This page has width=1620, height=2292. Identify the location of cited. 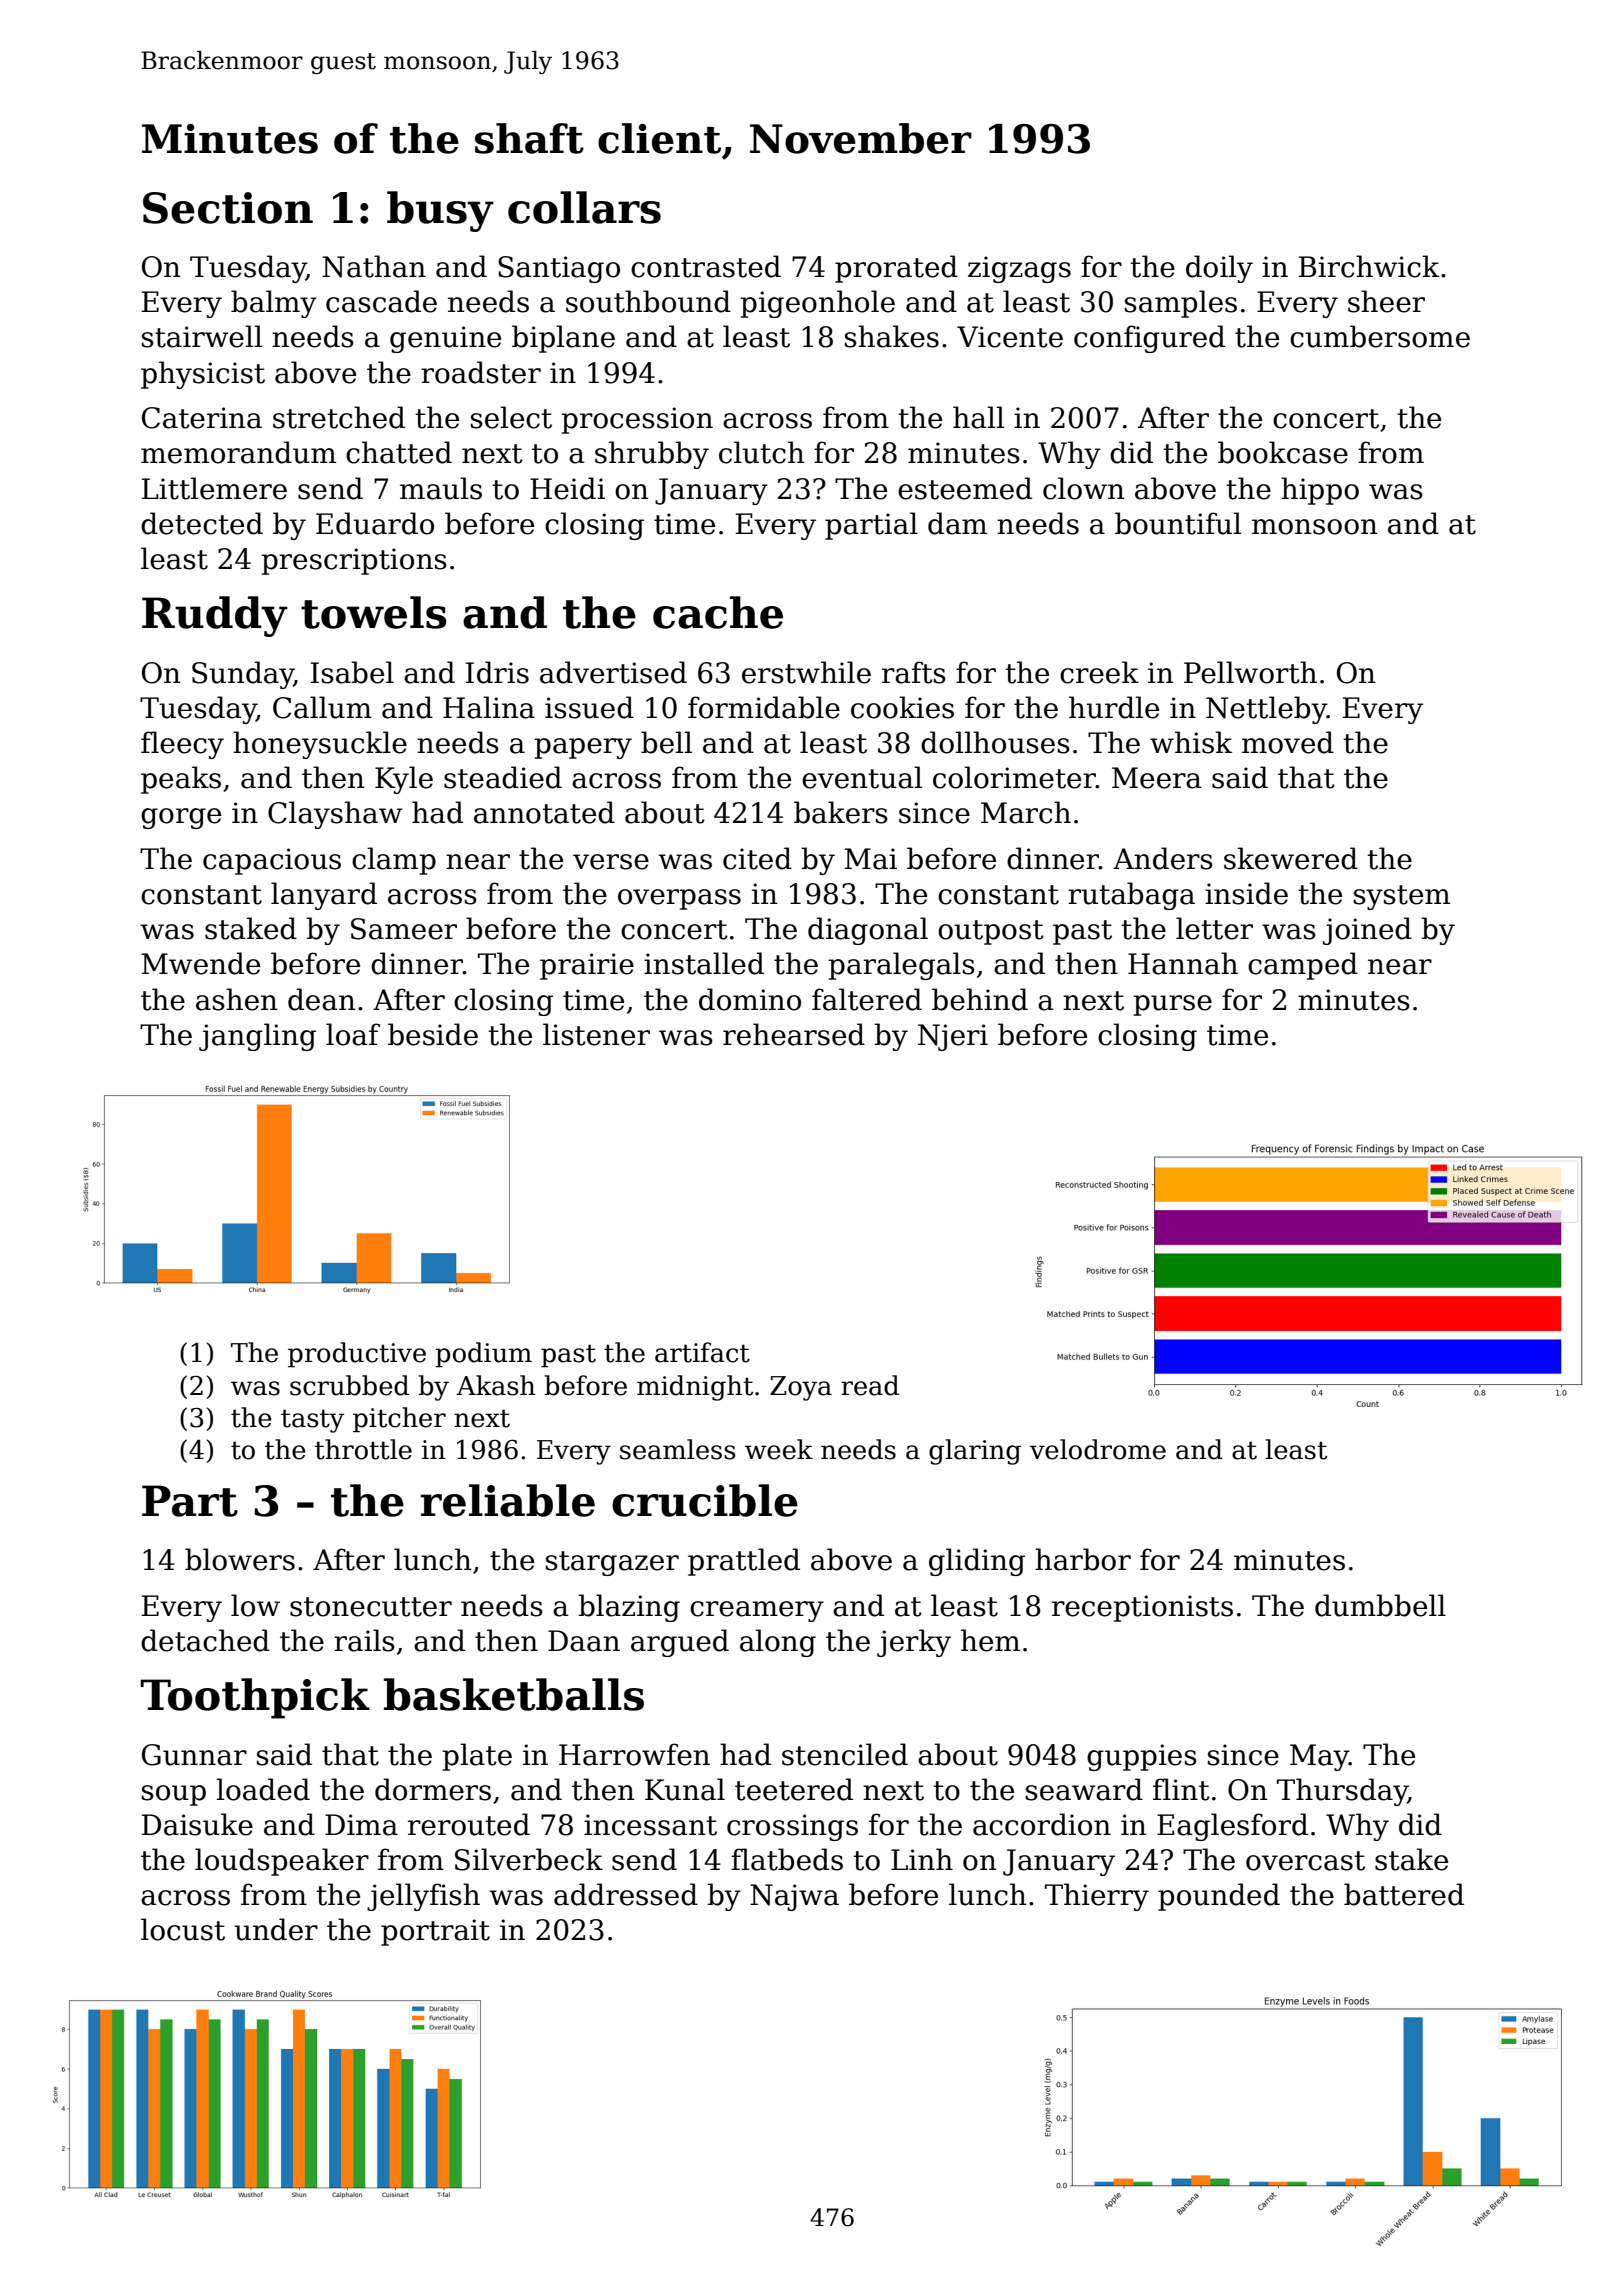
(757, 858).
